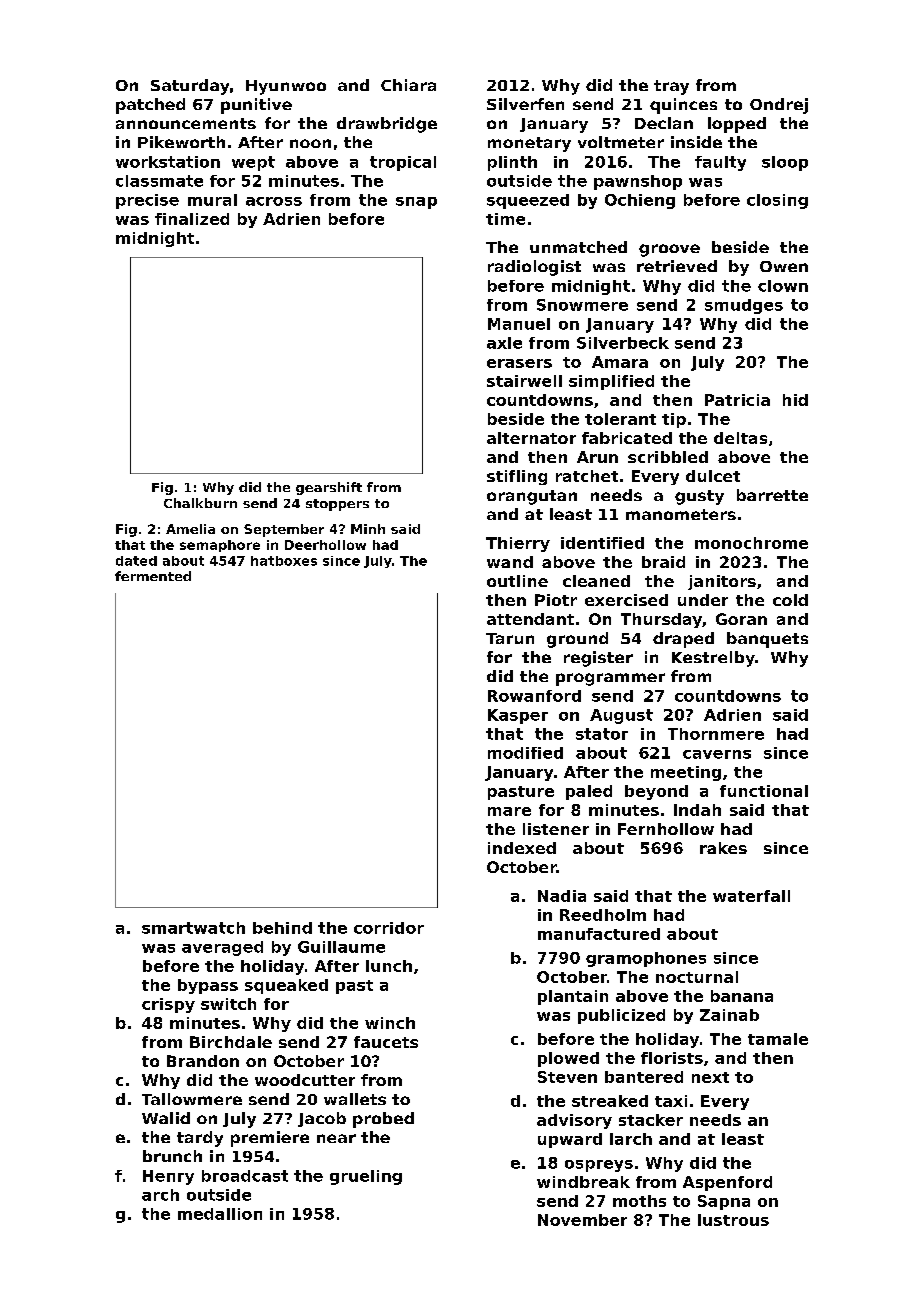 The image size is (924, 1314). Describe the element at coordinates (570, 1140) in the screenshot. I see `upward` at that location.
